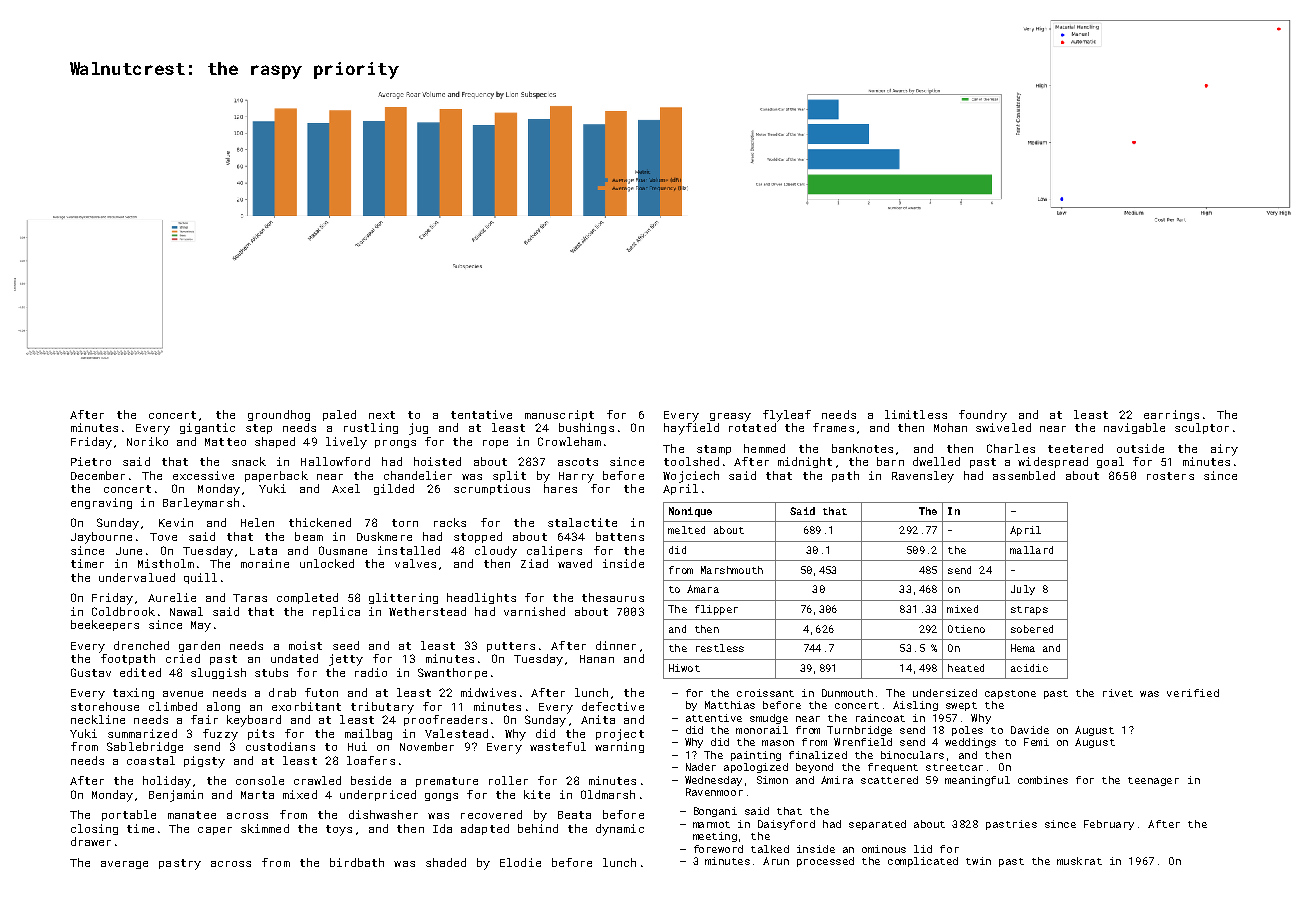 The width and height of the image is (1308, 924). Describe the element at coordinates (716, 610) in the image. I see `flipper` at that location.
